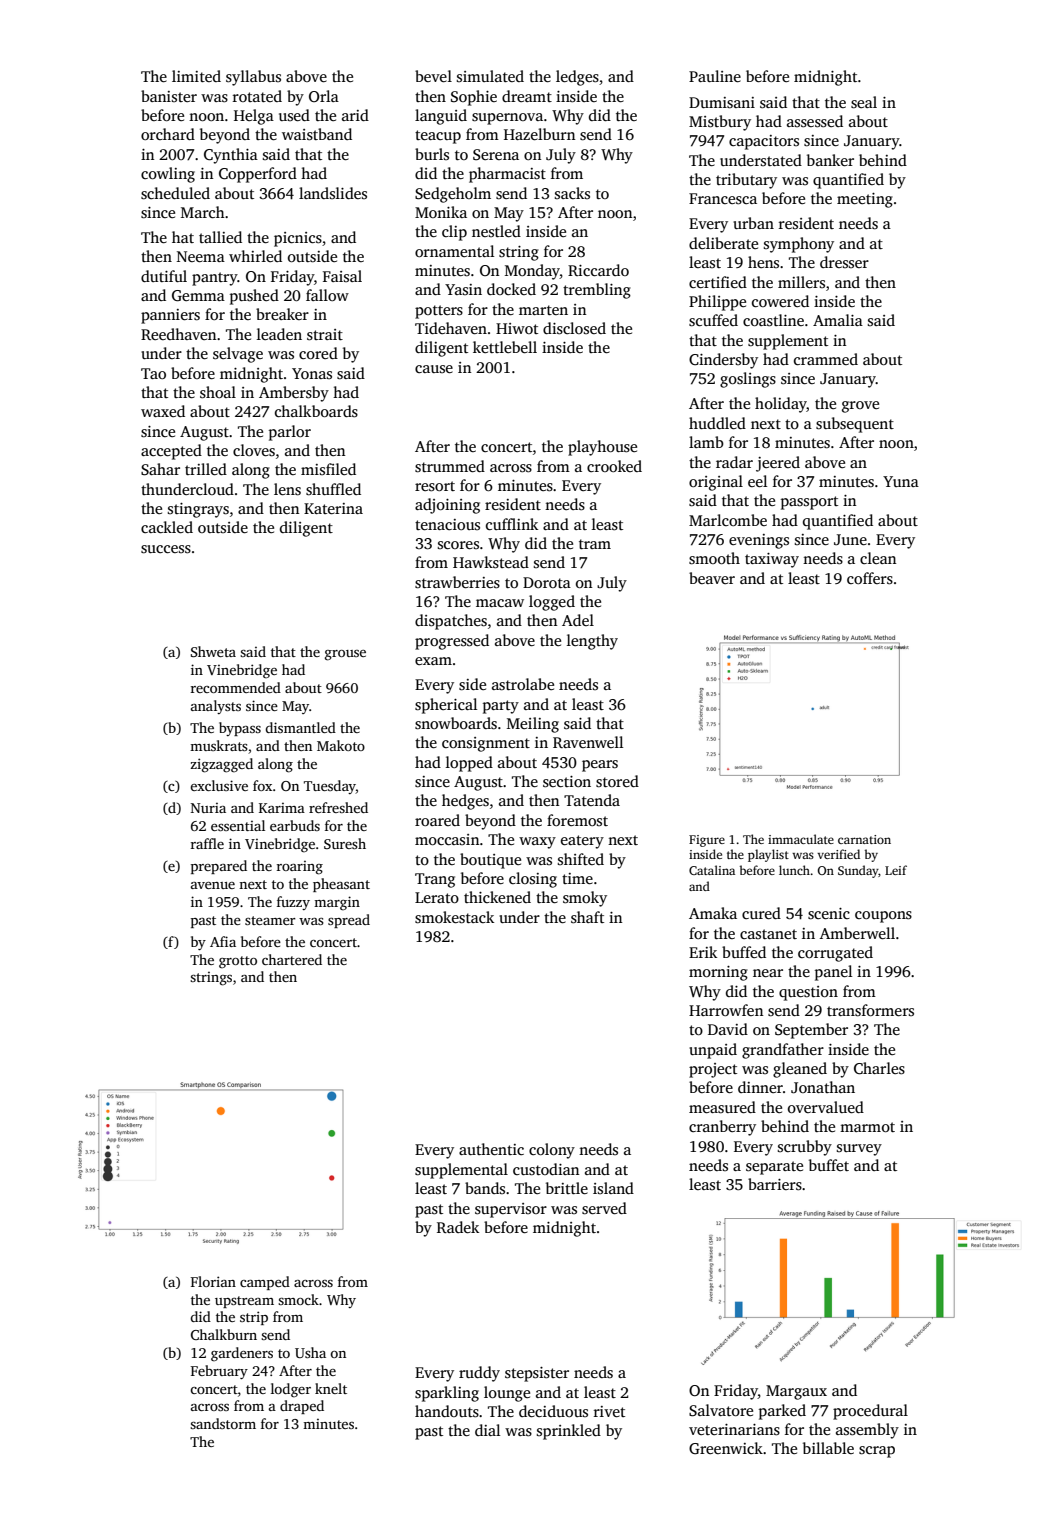 The width and height of the screenshot is (1060, 1535). Describe the element at coordinates (613, 1188) in the screenshot. I see `island` at that location.
